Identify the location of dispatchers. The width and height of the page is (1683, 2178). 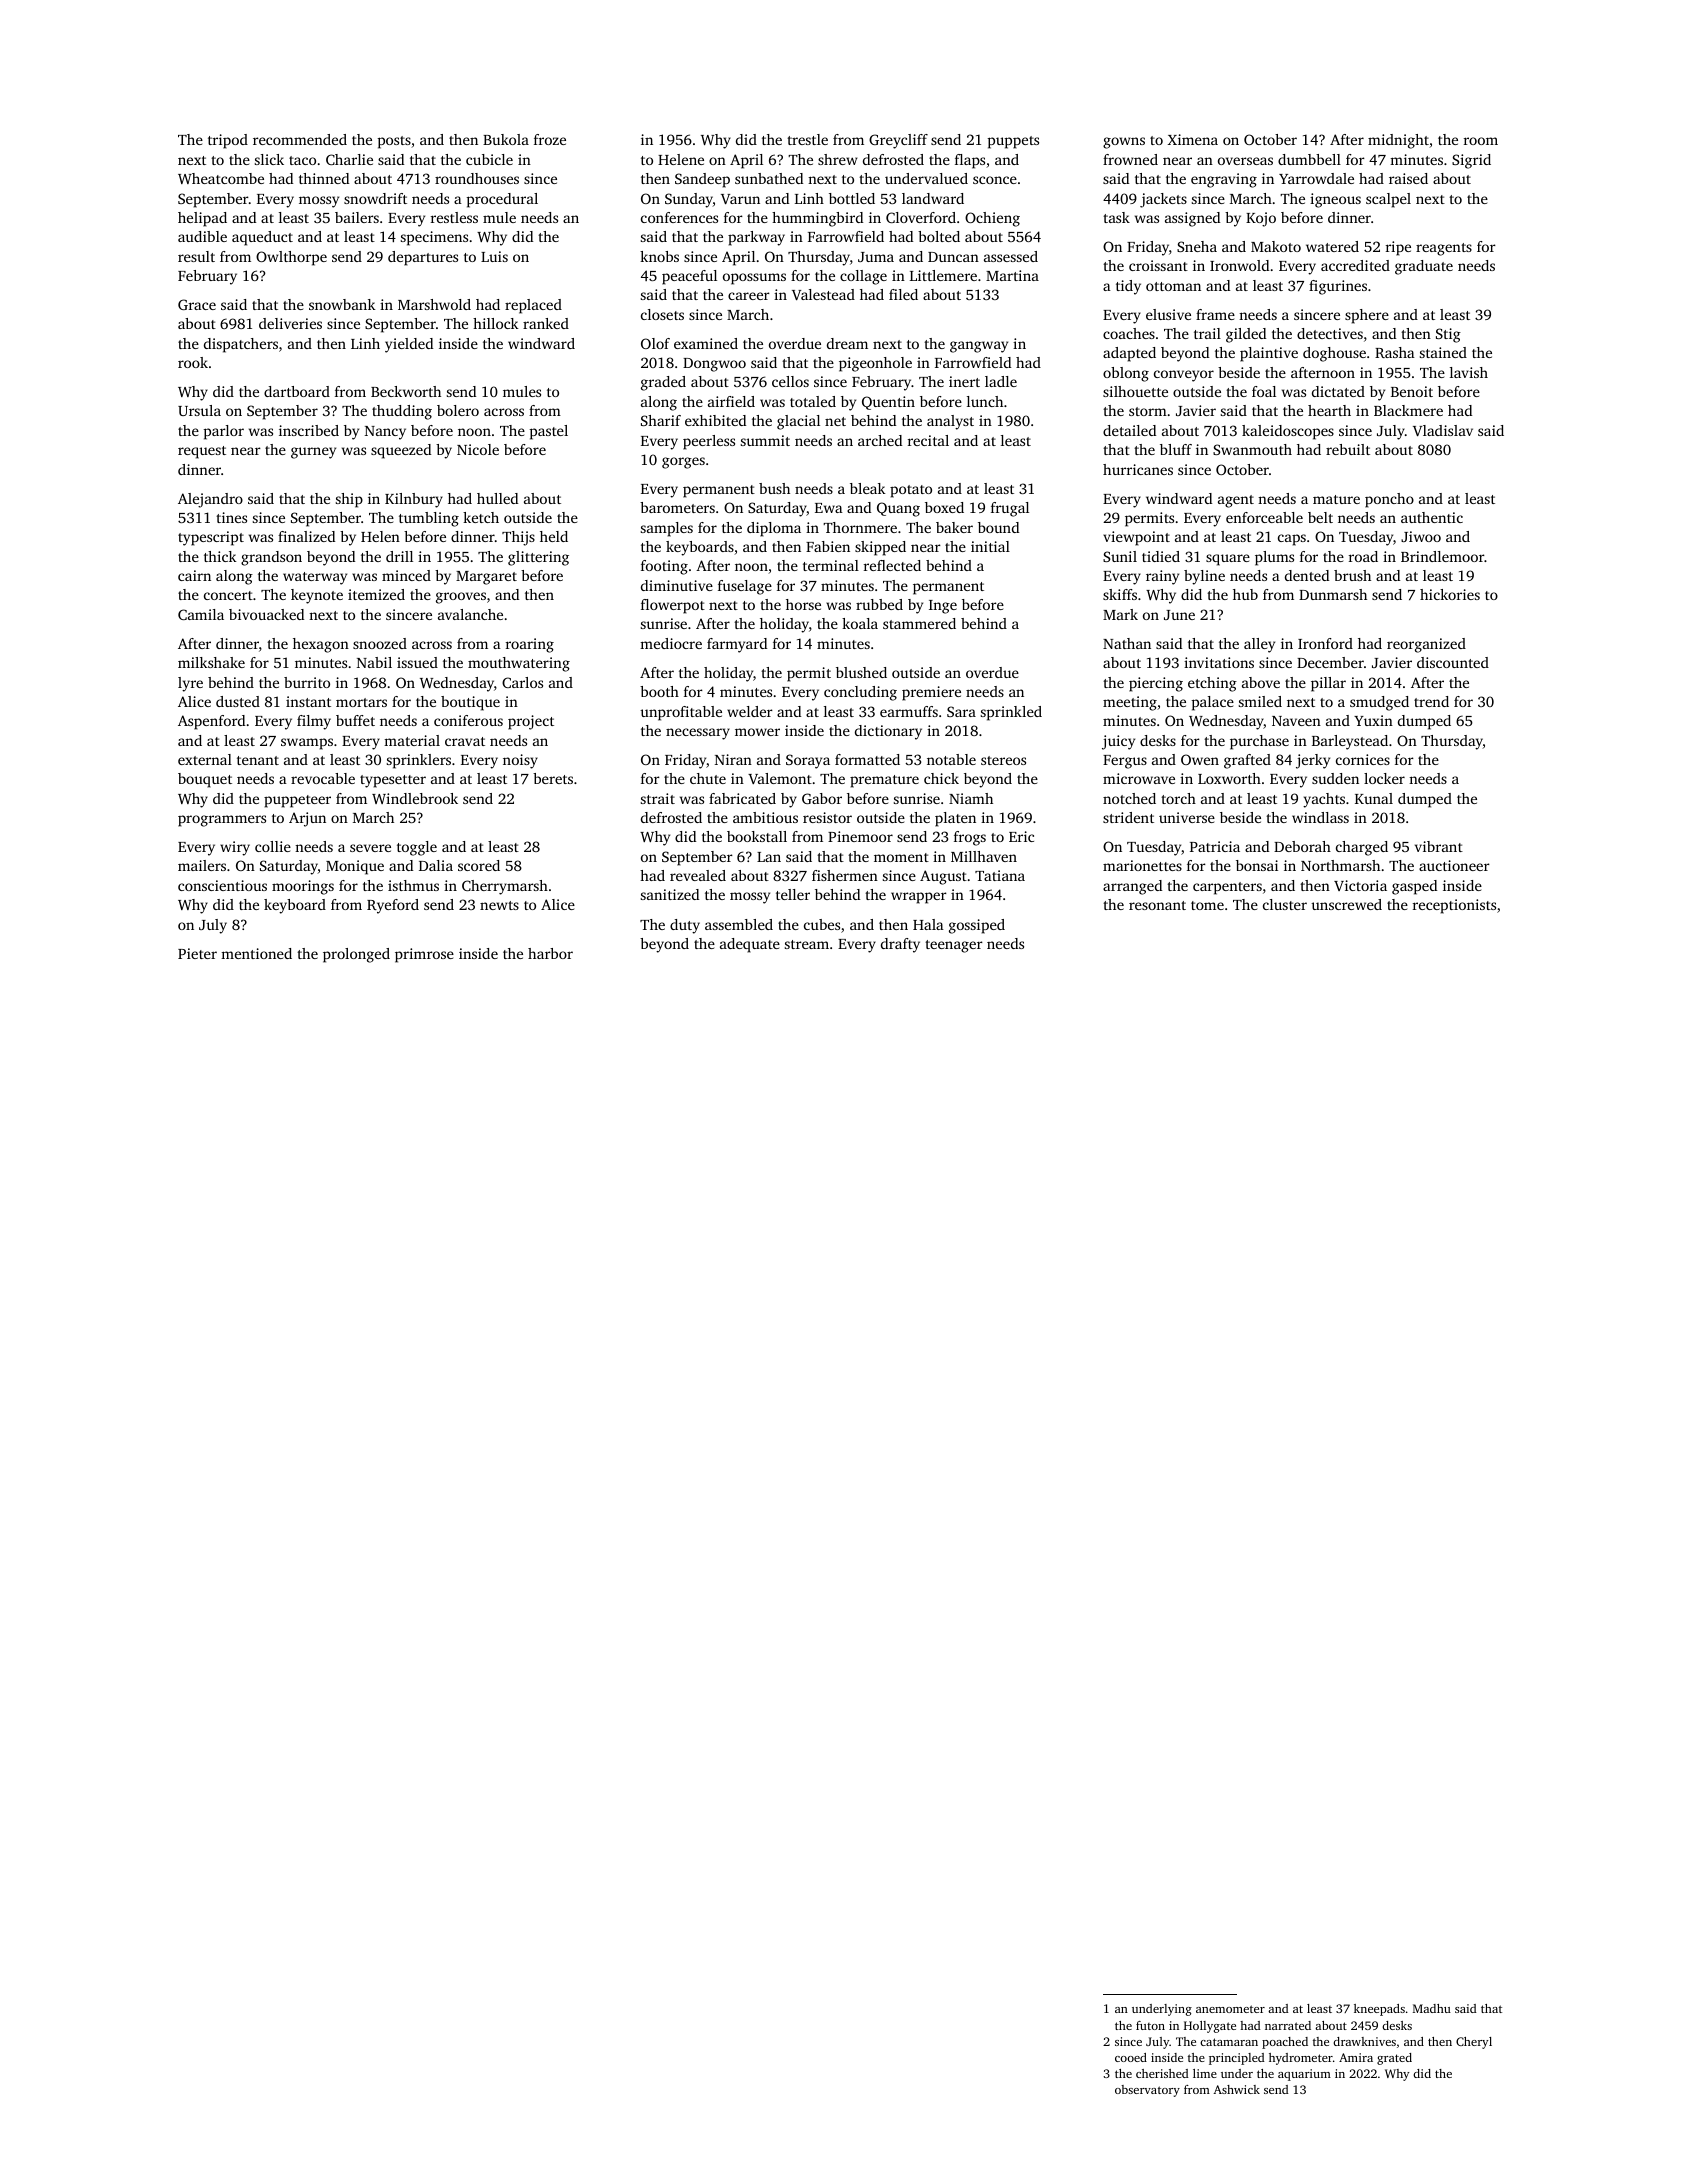
(241, 345).
